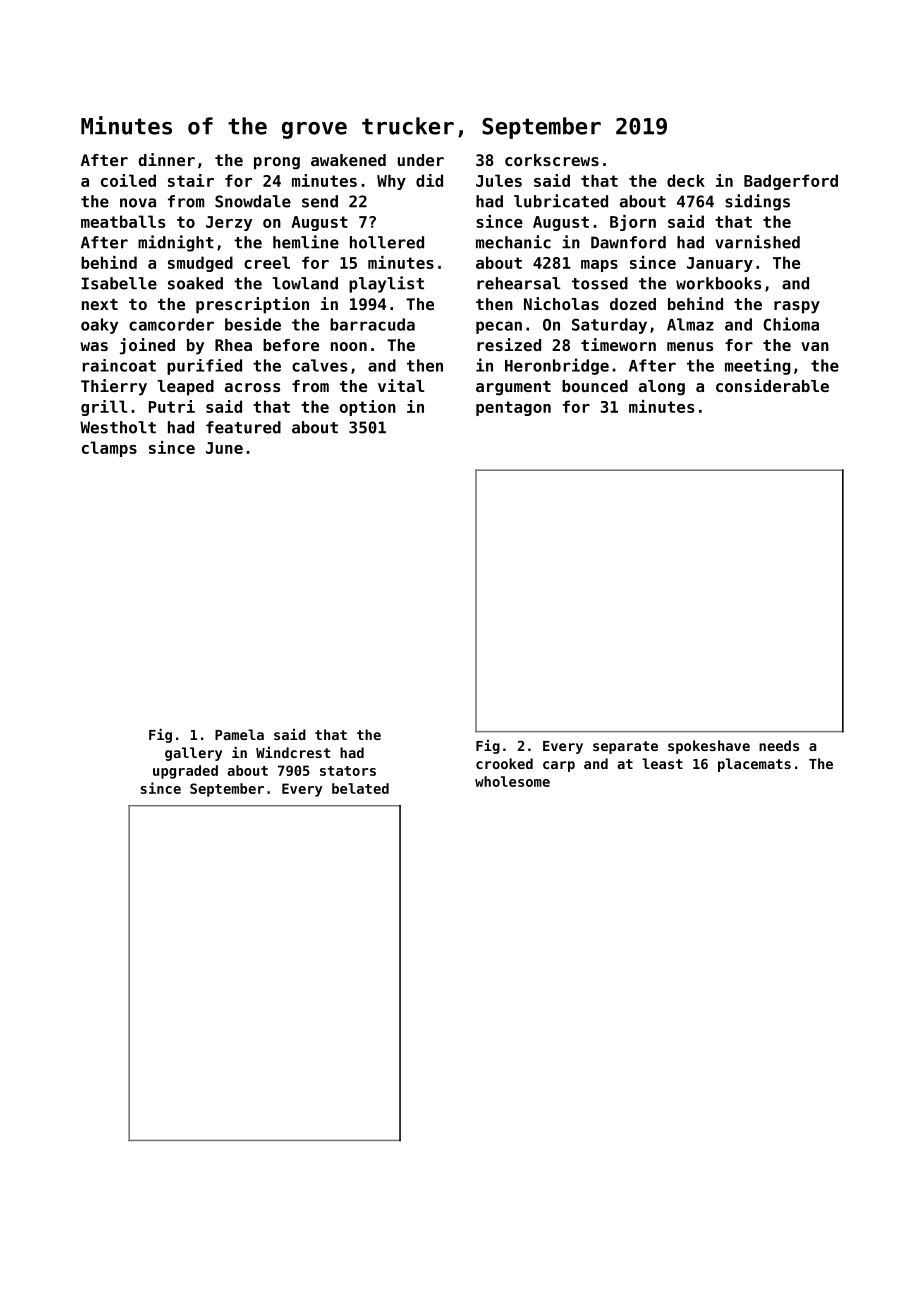 The width and height of the page is (924, 1308). I want to click on corkscrews, so click(552, 160).
